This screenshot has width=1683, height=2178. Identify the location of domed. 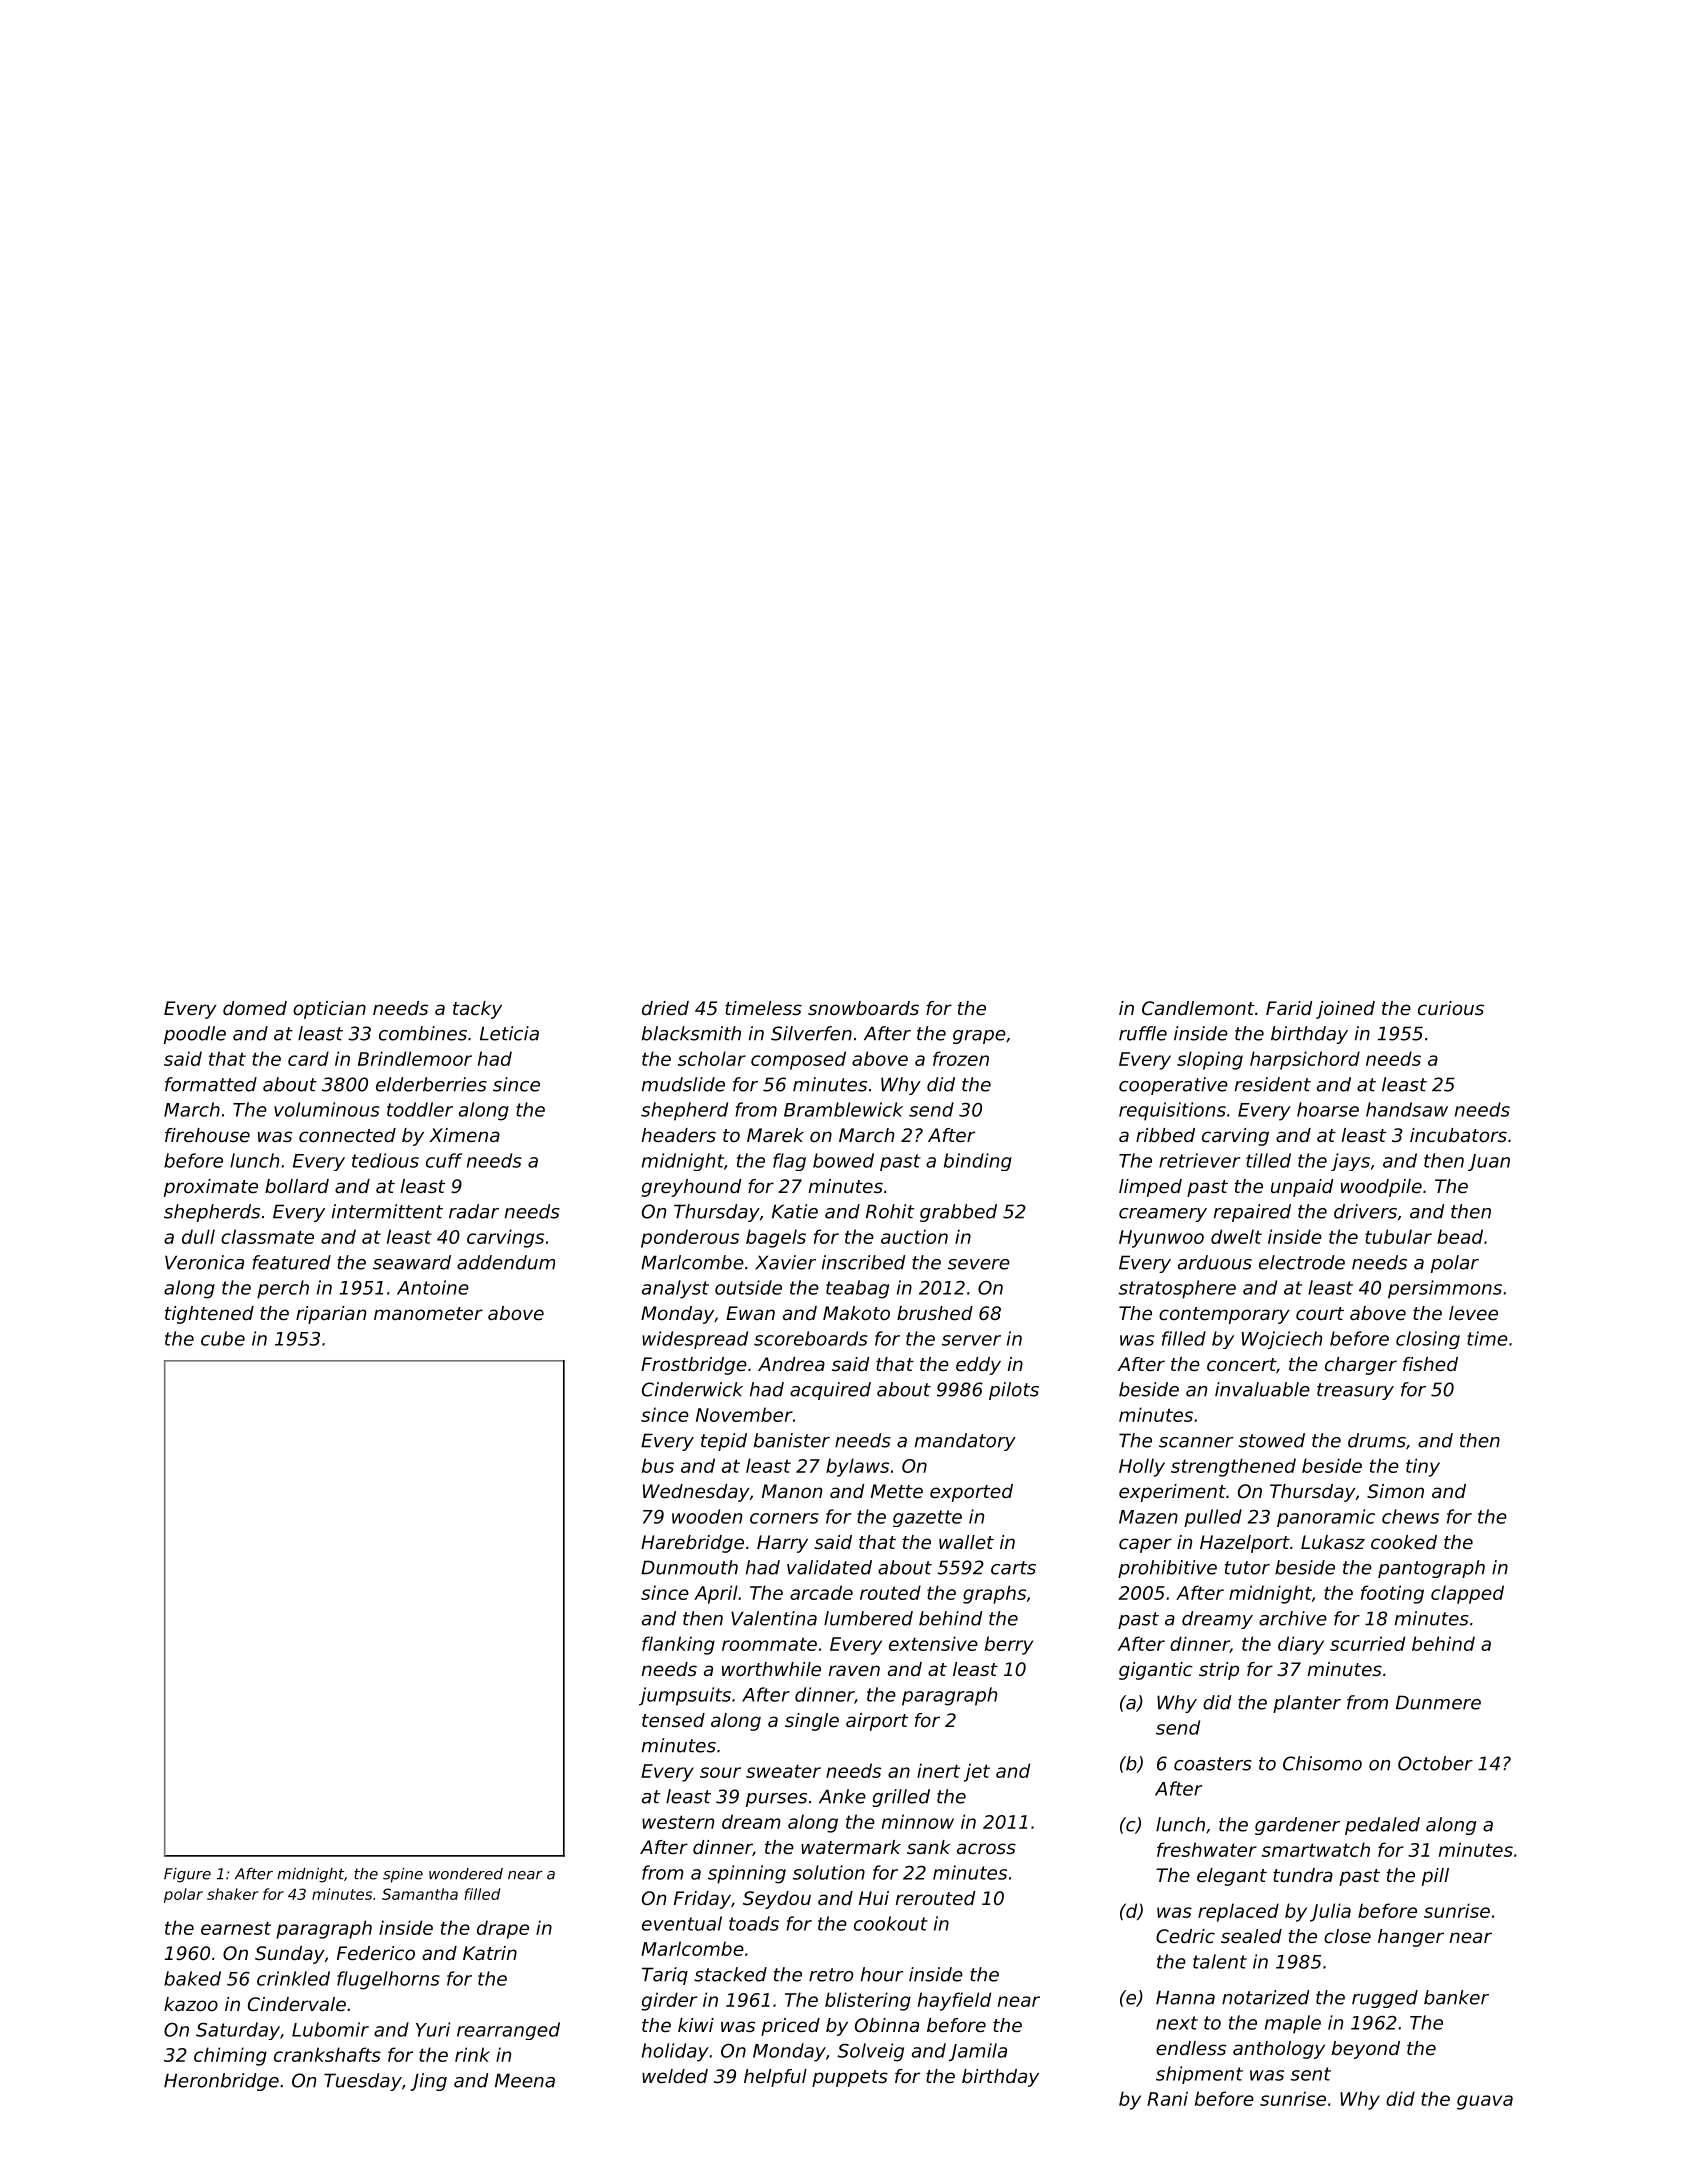
(255, 1008).
